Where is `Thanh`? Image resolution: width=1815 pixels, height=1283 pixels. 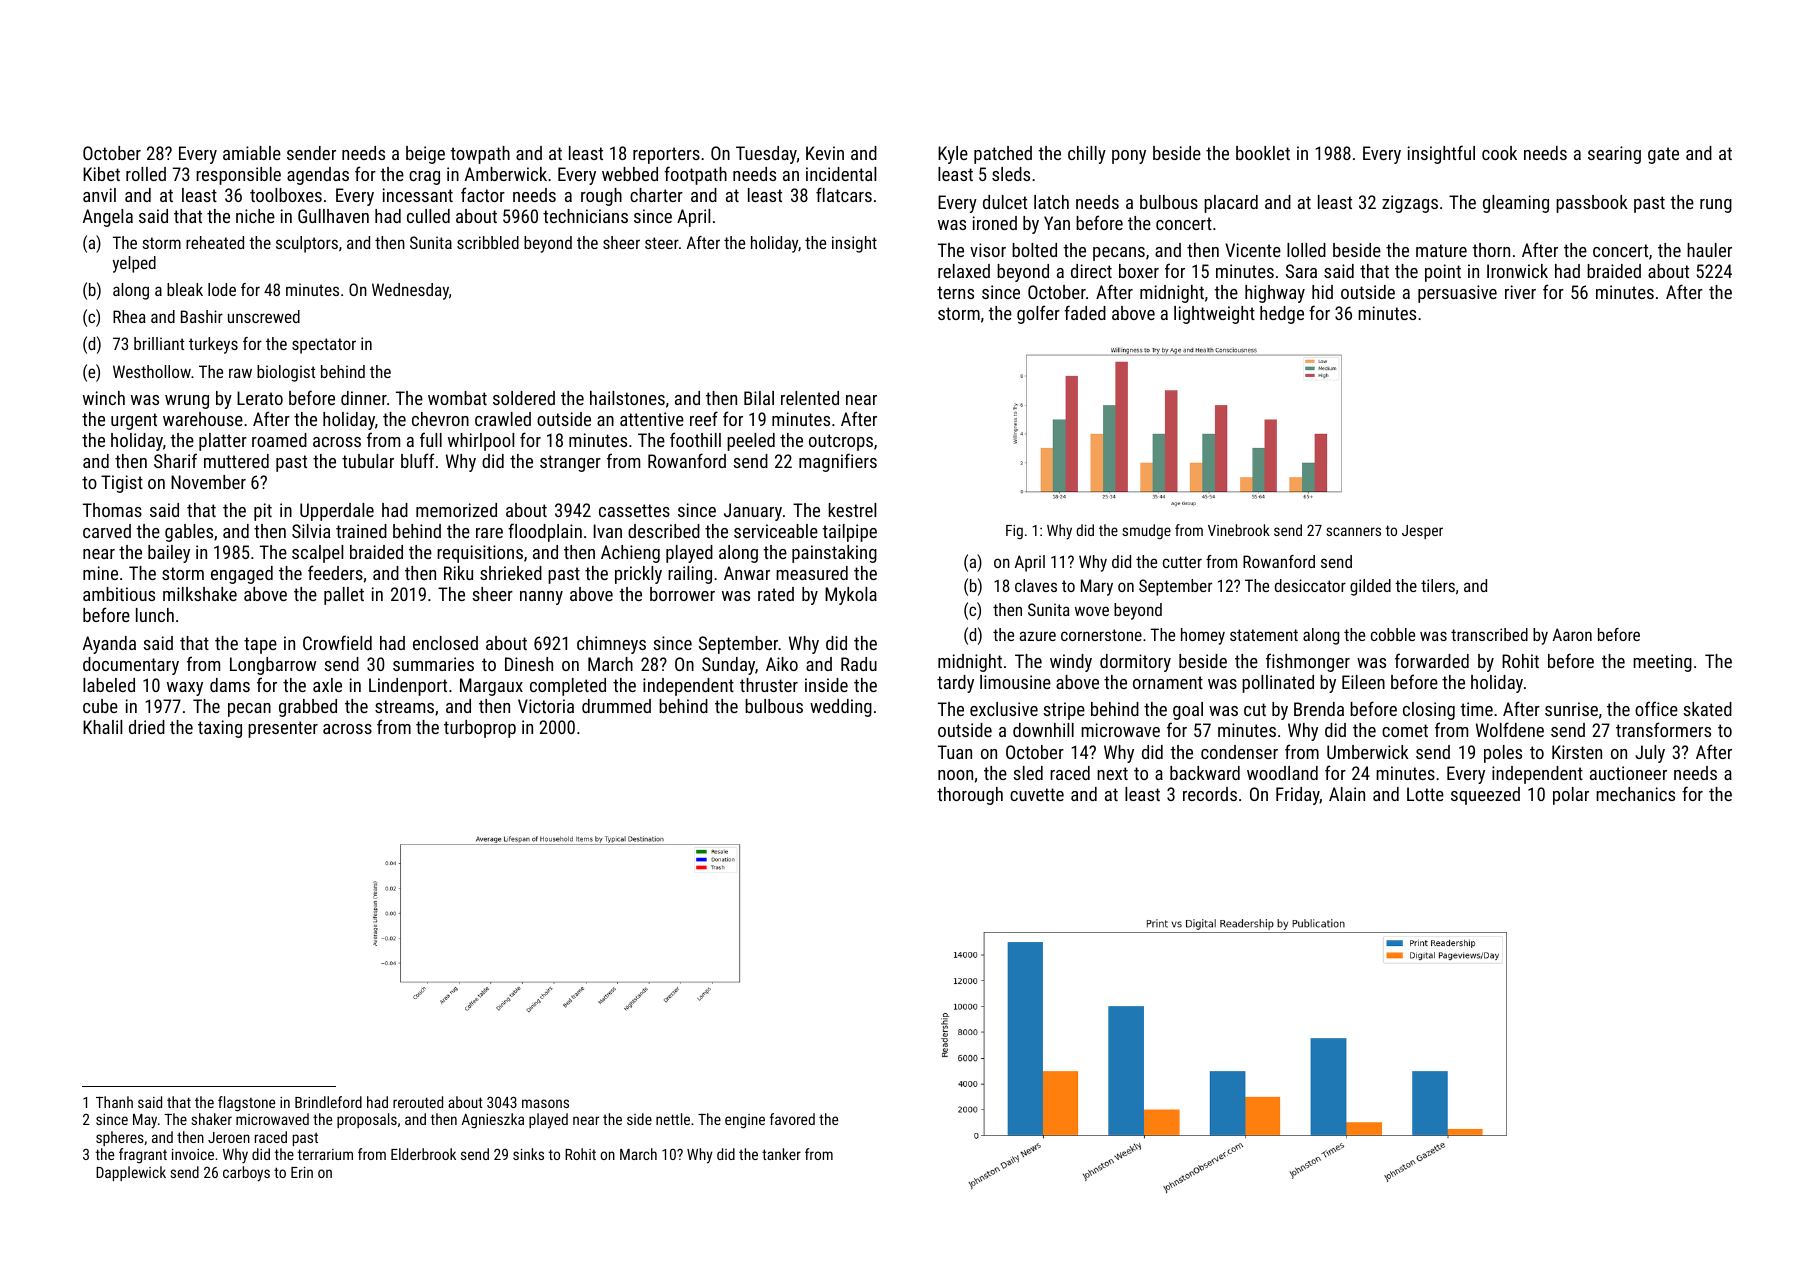
Thanh is located at coordinates (114, 1102).
